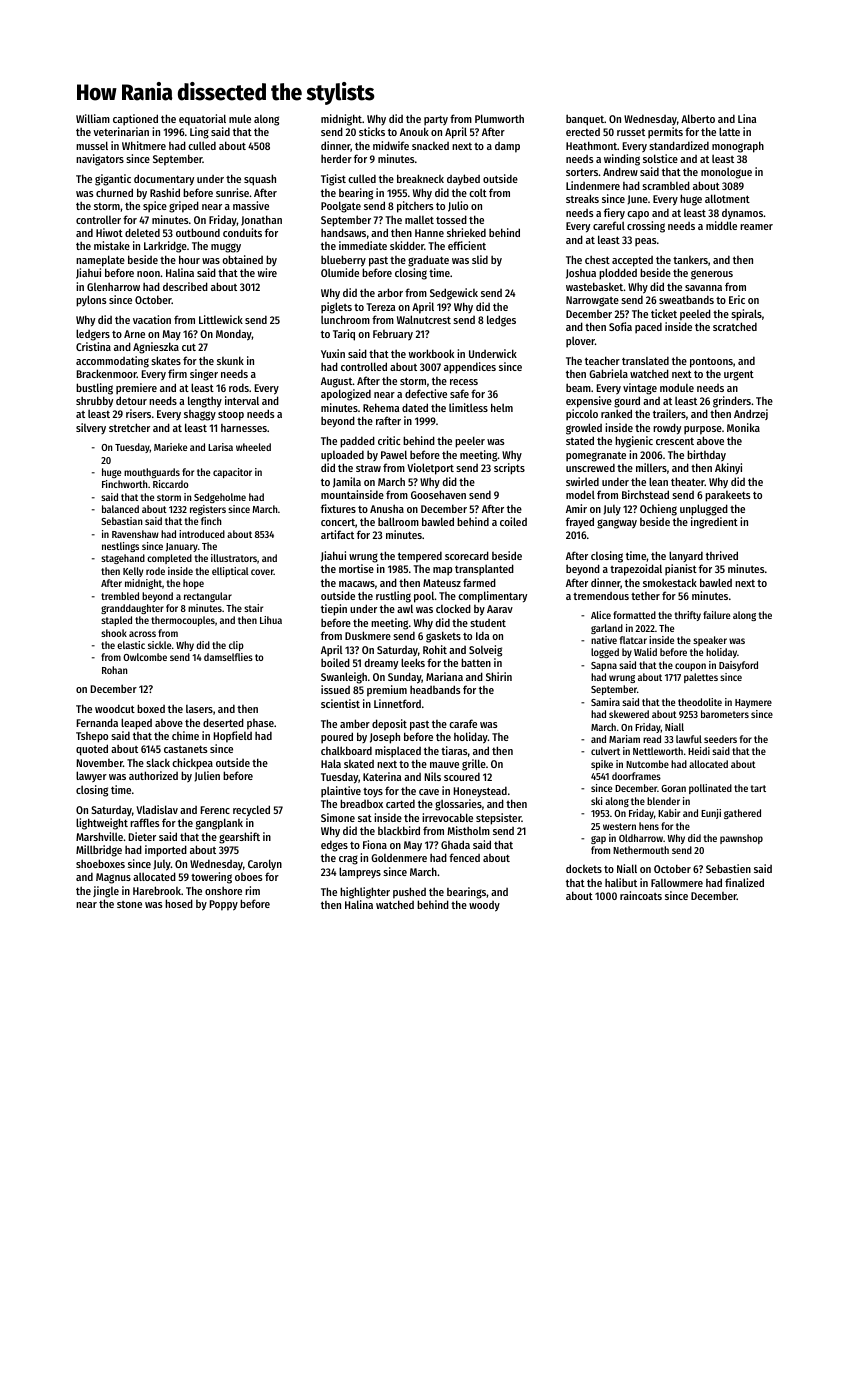 This page has height=1400, width=849. What do you see at coordinates (365, 893) in the page?
I see `highlighter` at bounding box center [365, 893].
